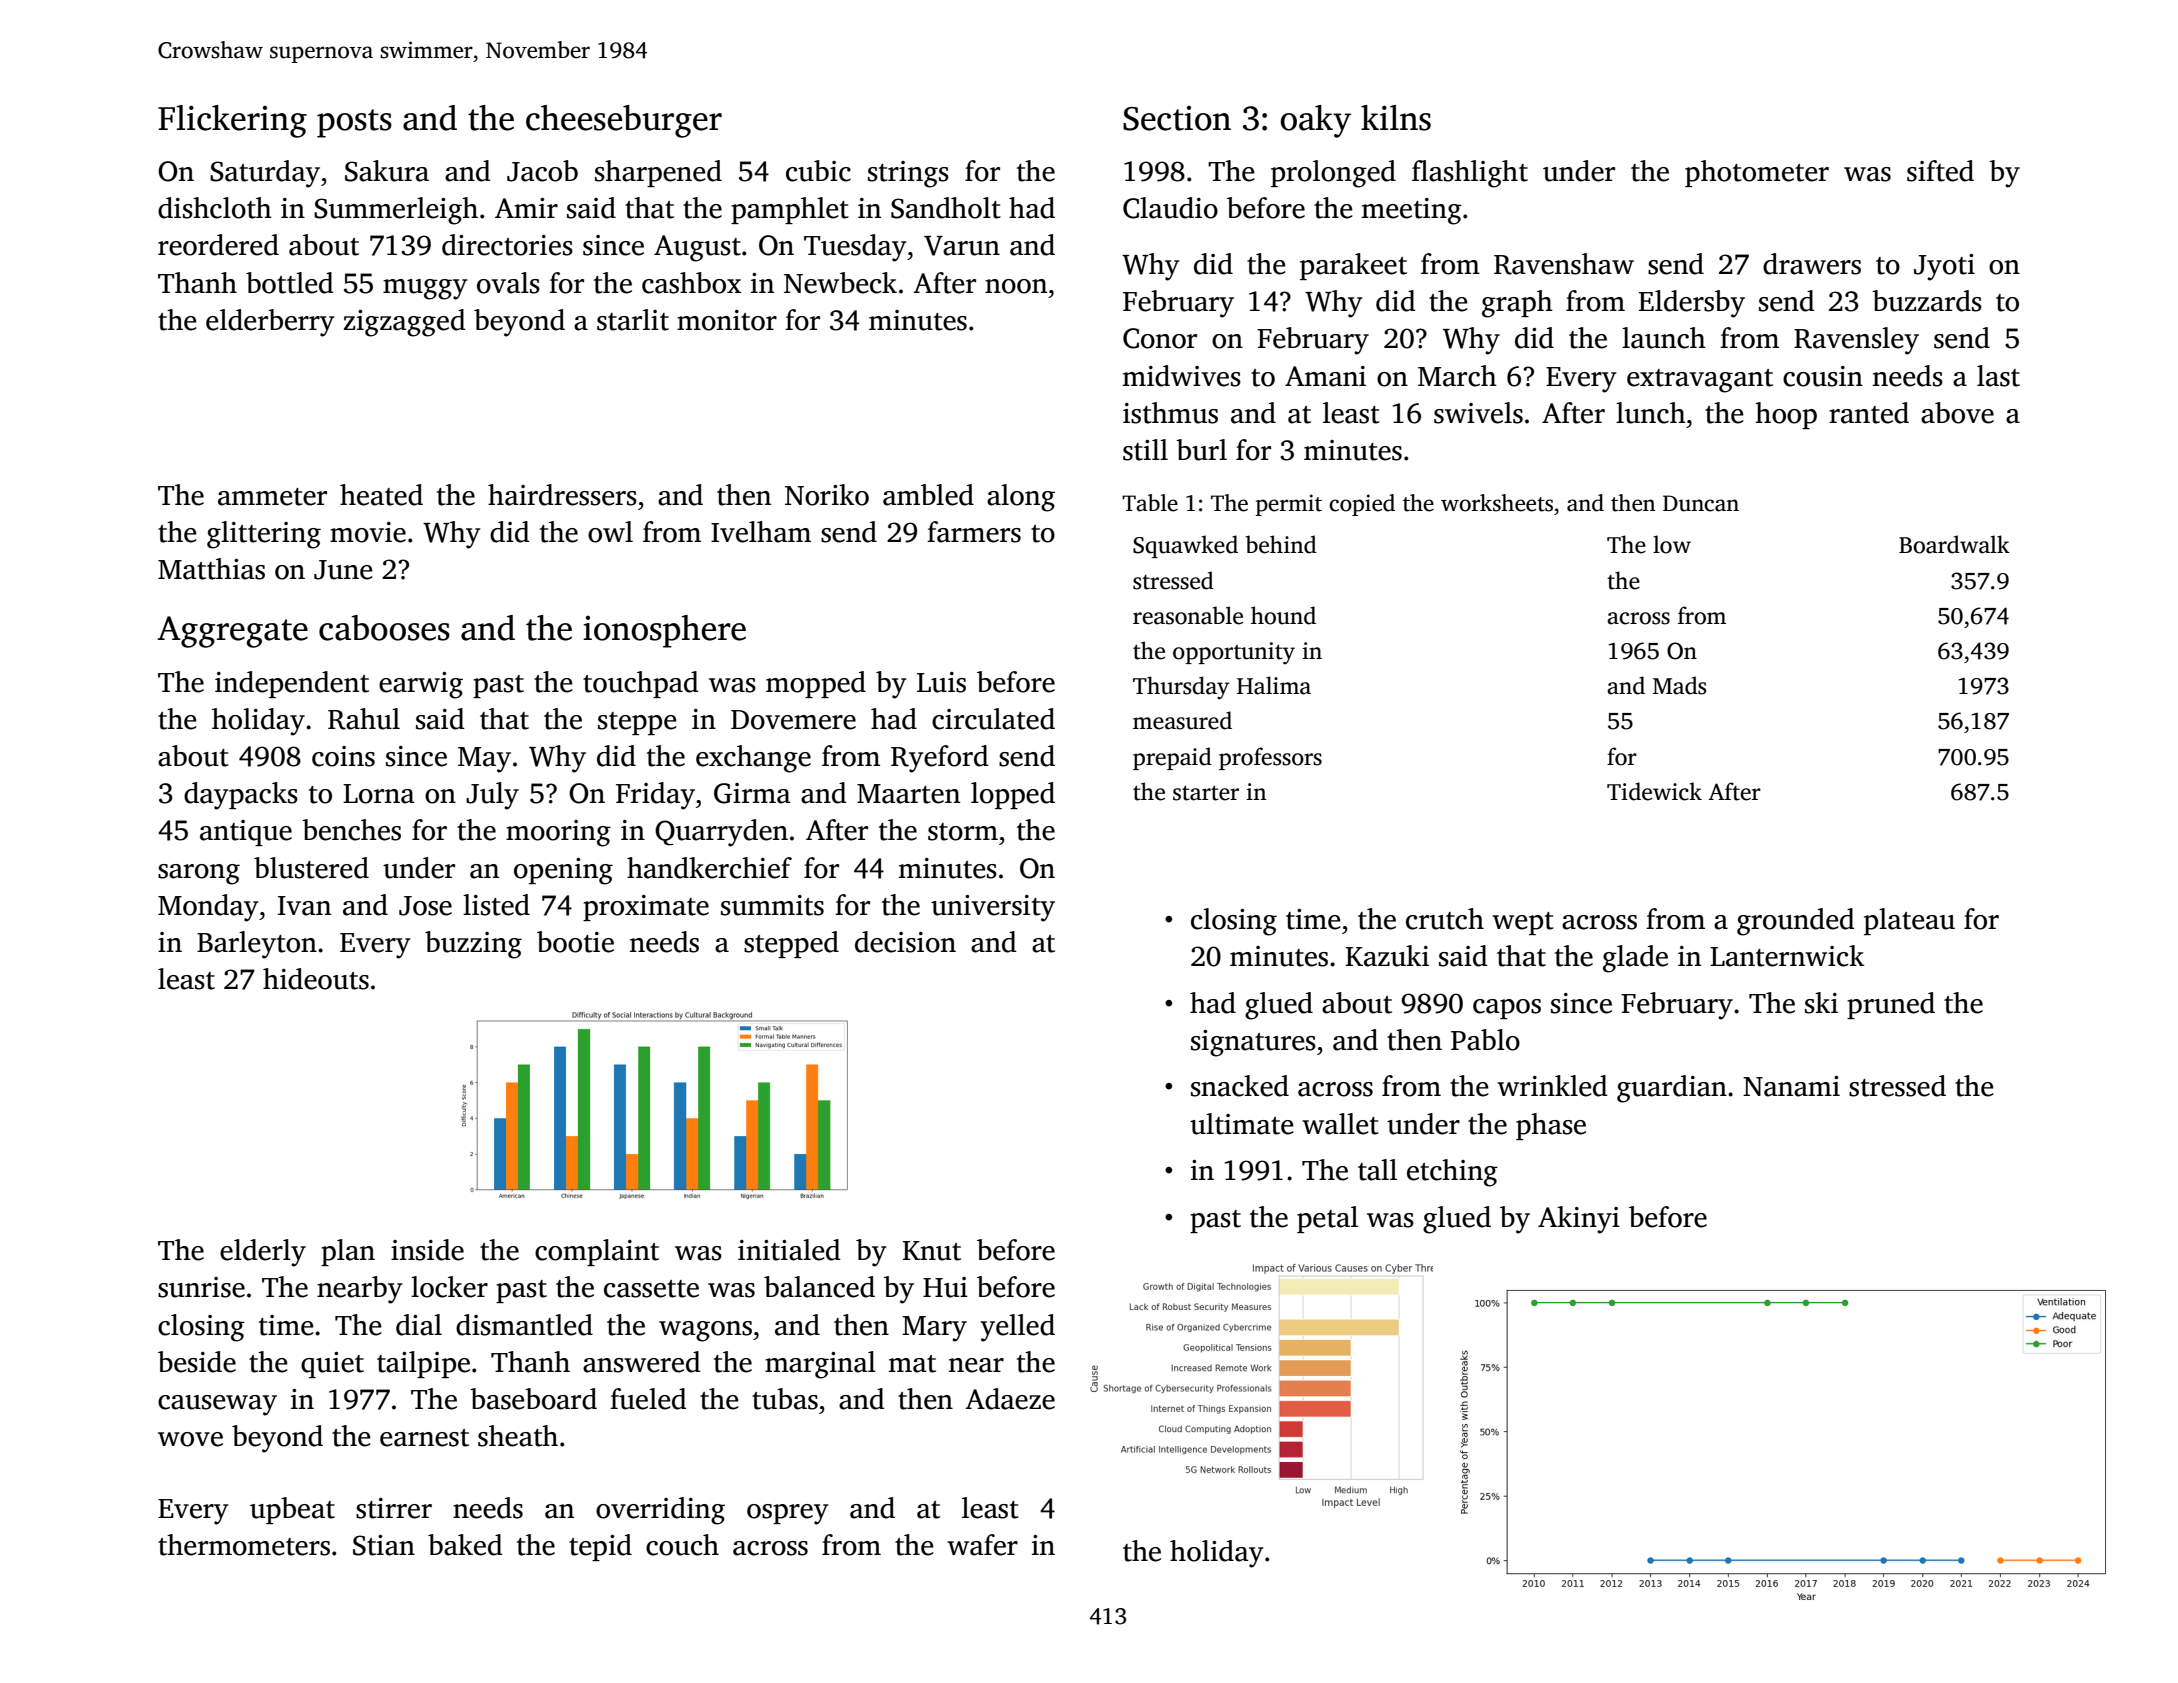  Describe the element at coordinates (244, 1545) in the document. I see `thermometers` at that location.
